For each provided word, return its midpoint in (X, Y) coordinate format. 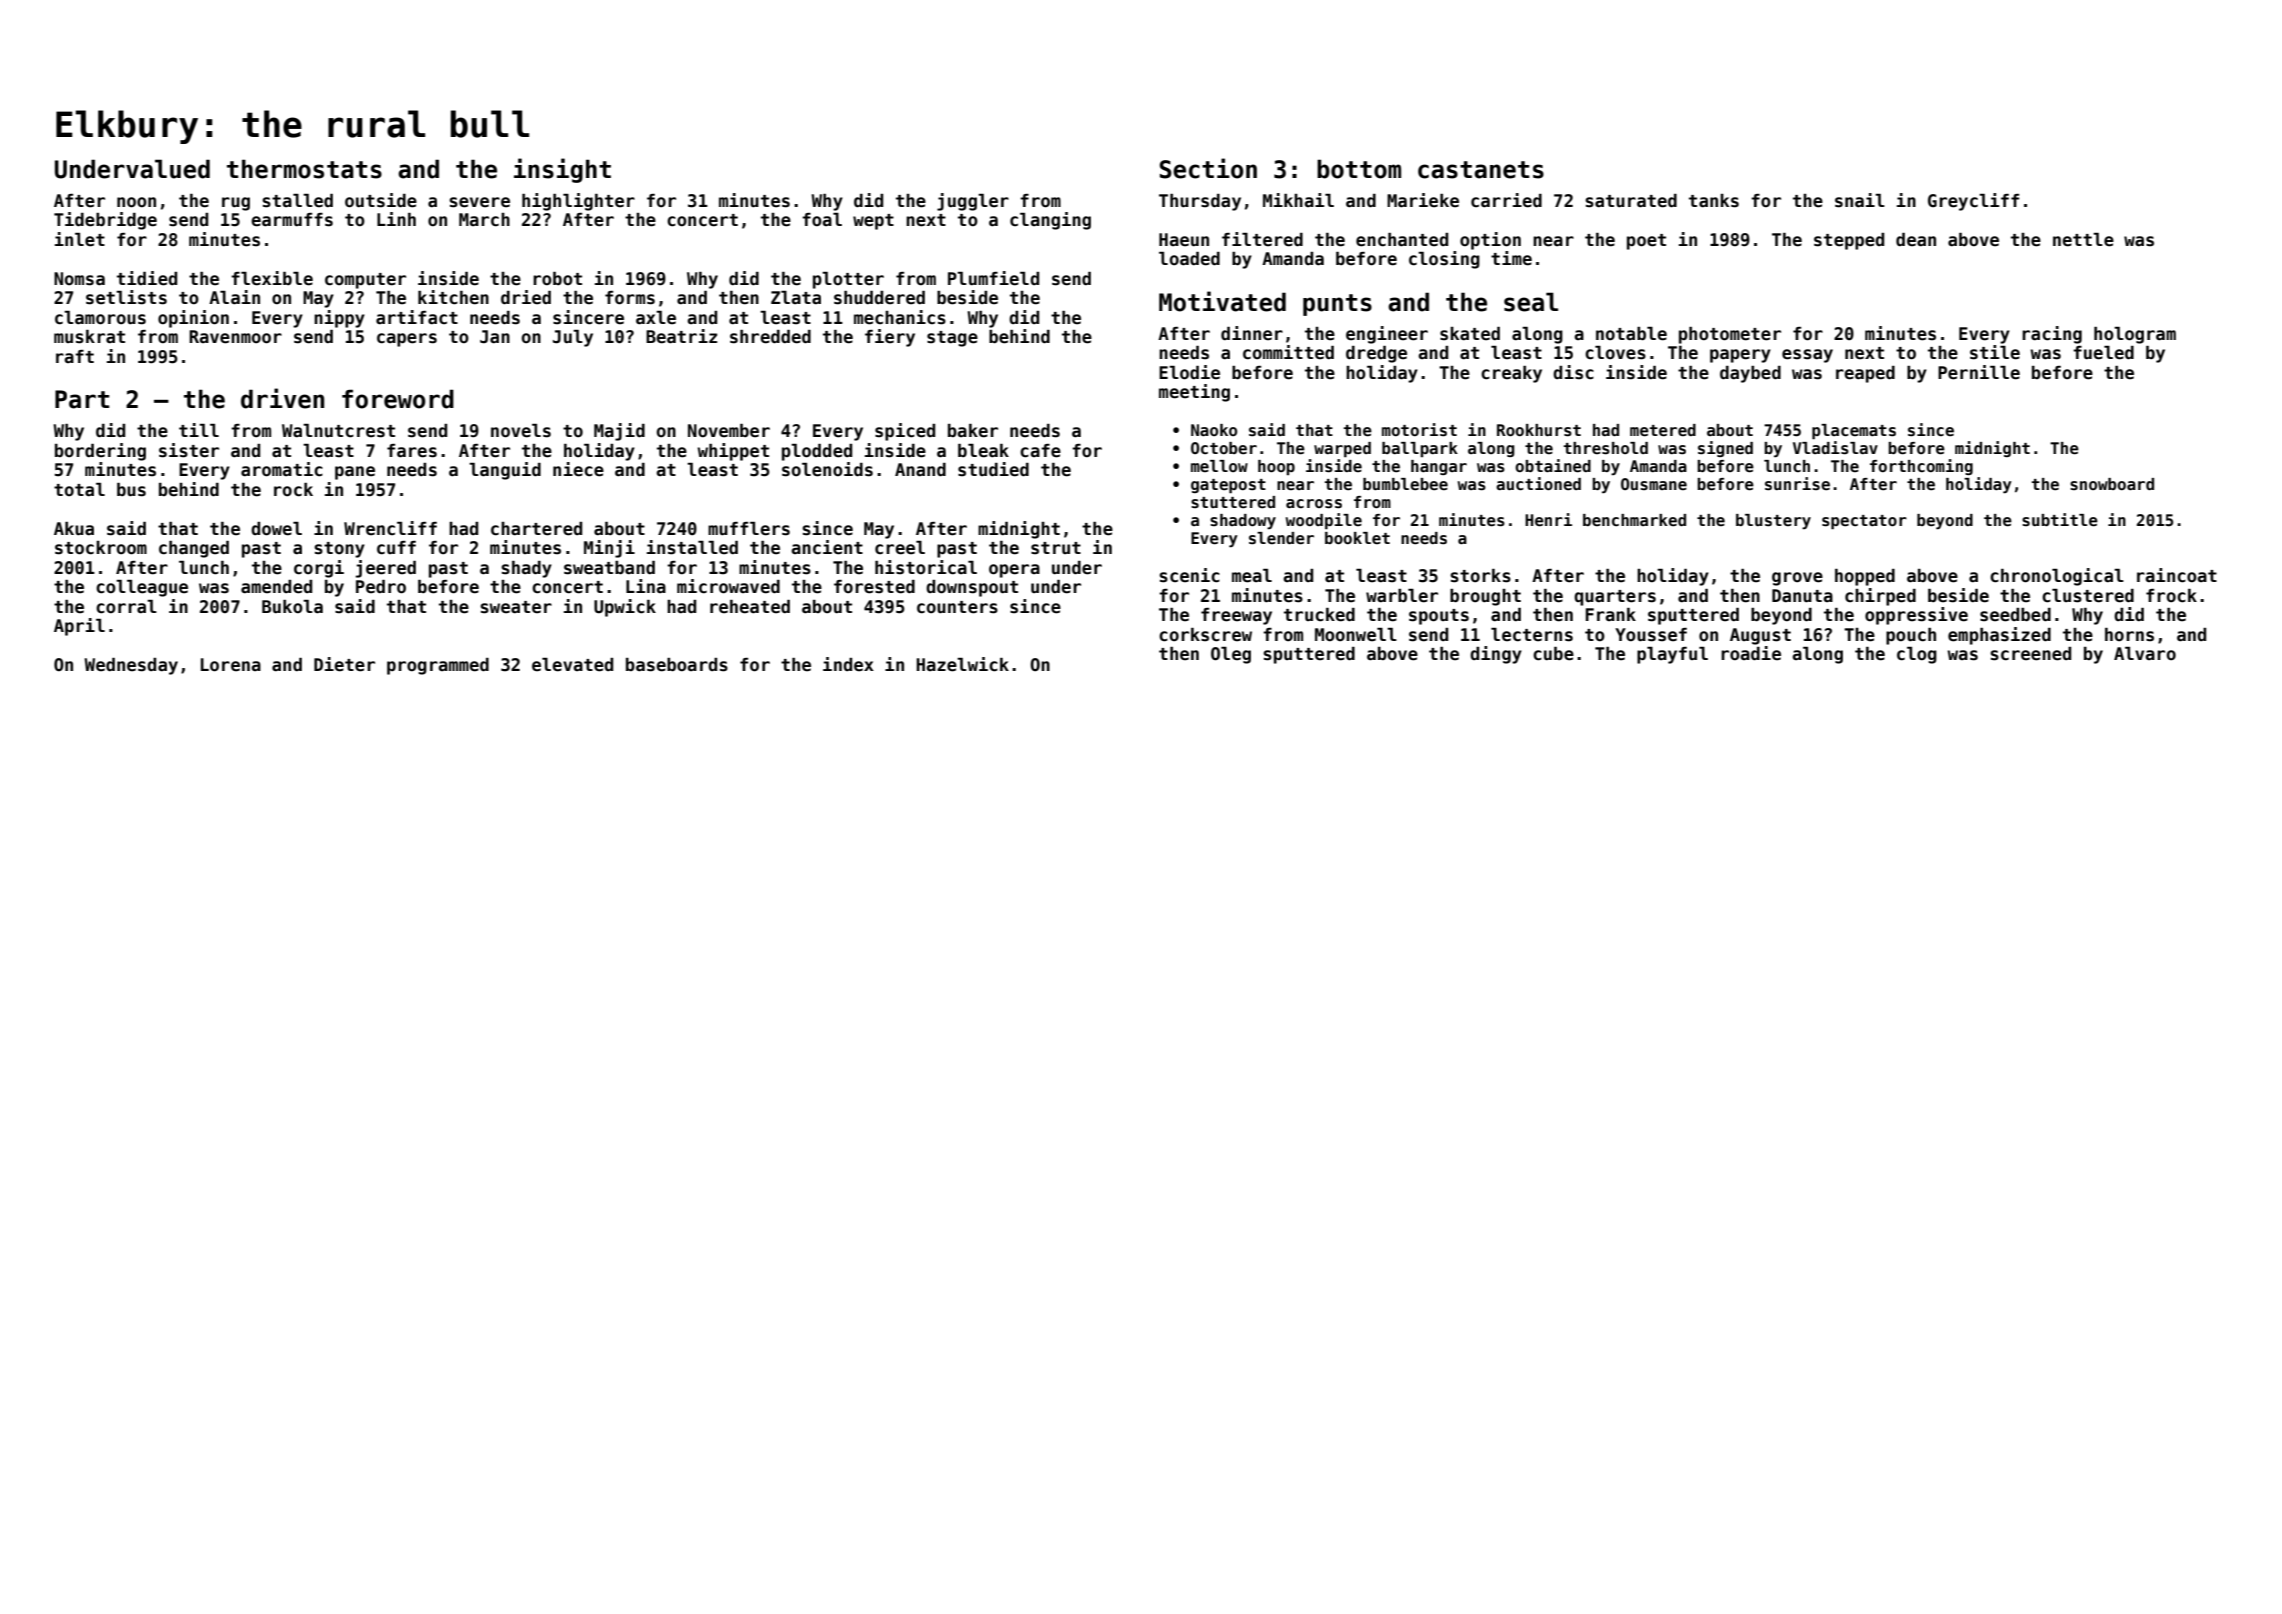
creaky (1511, 374)
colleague (142, 588)
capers (407, 340)
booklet (1357, 538)
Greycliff (1973, 202)
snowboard (2112, 484)
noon (136, 202)
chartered (536, 529)
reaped (1865, 374)
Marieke (1423, 200)
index (848, 664)
